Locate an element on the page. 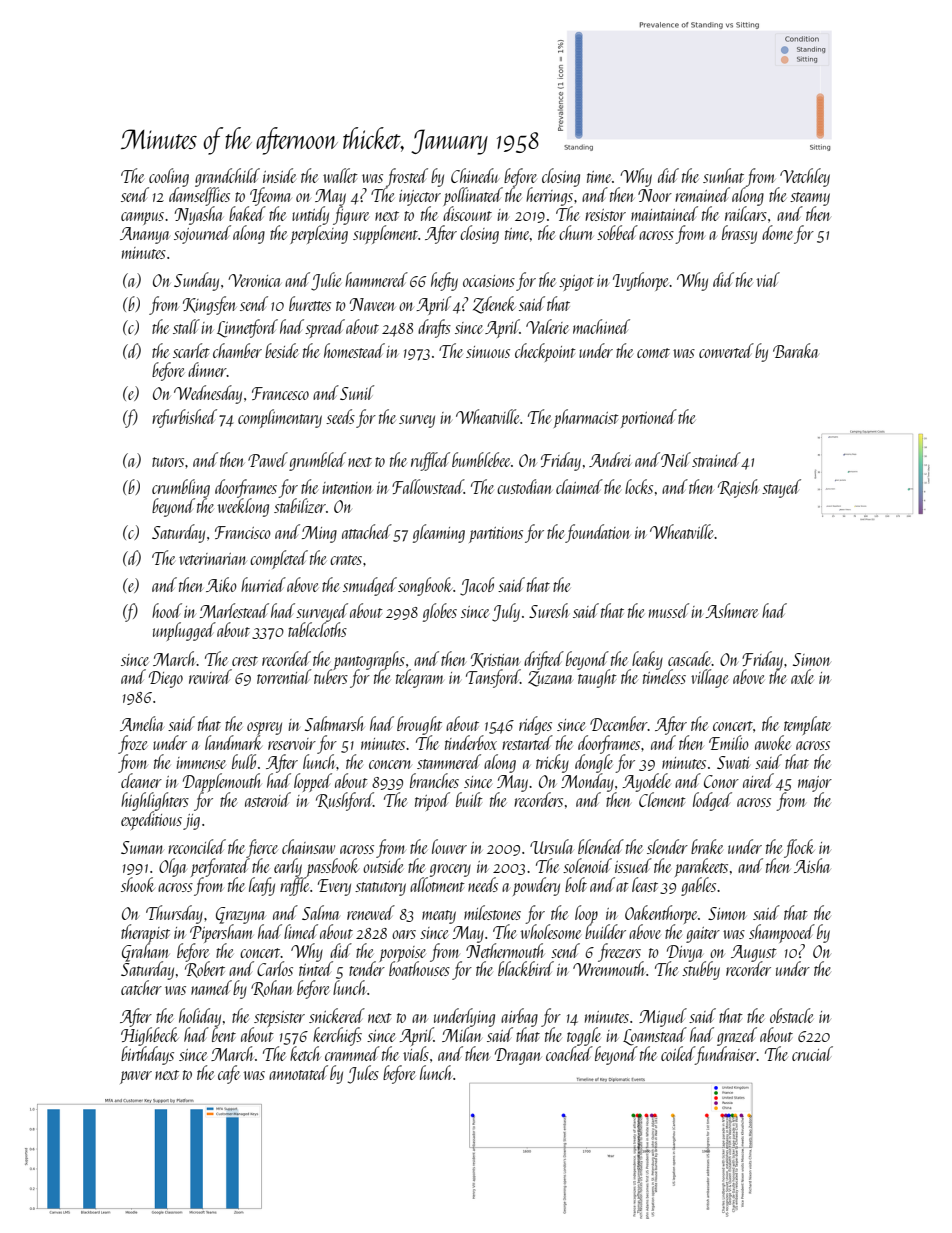  named is located at coordinates (211, 987).
